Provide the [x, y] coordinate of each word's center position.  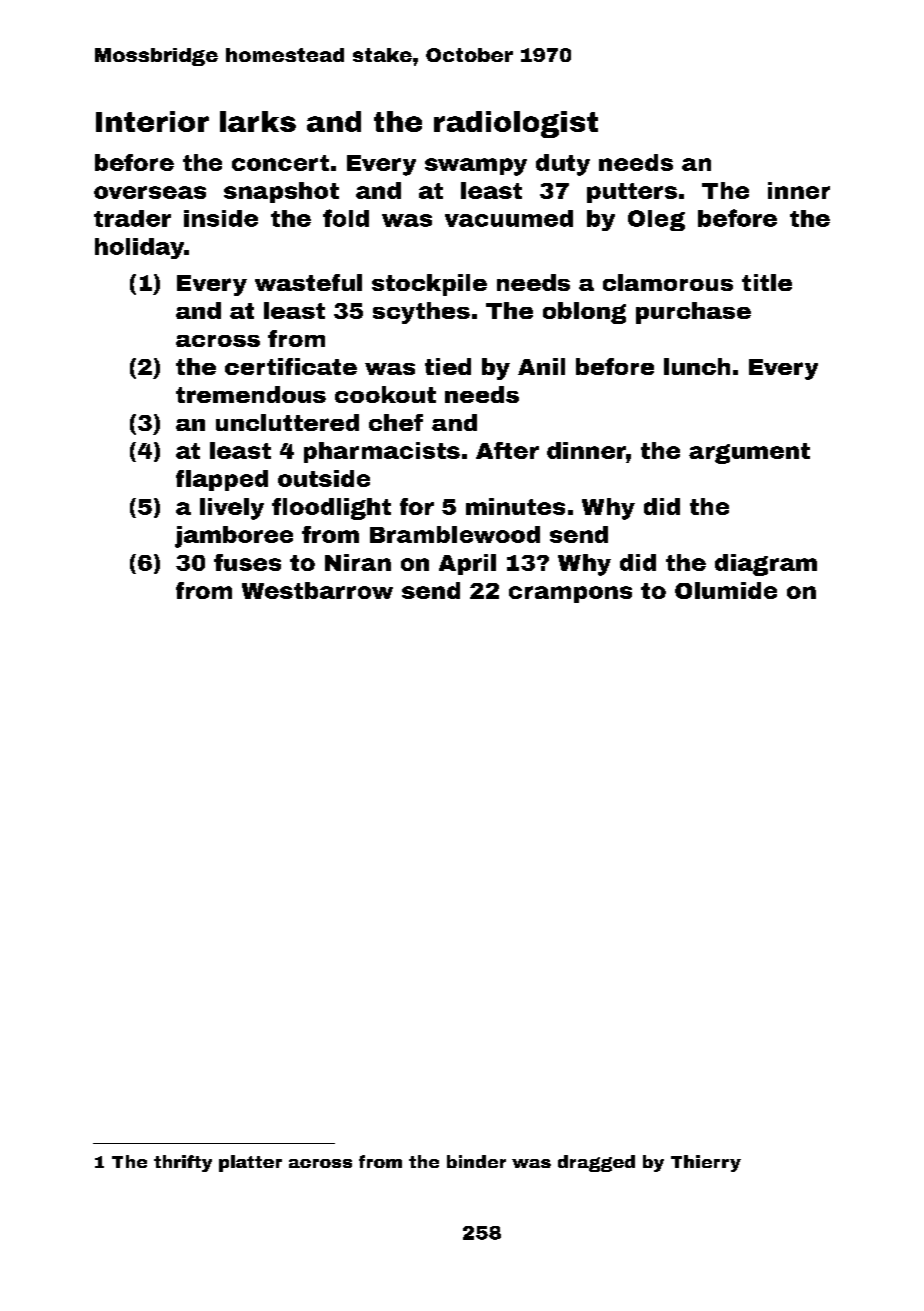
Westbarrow [317, 590]
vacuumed [509, 218]
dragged [596, 1163]
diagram [766, 565]
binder [476, 1161]
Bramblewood [455, 534]
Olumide [726, 590]
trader [132, 218]
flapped [222, 480]
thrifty [183, 1163]
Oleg [656, 220]
